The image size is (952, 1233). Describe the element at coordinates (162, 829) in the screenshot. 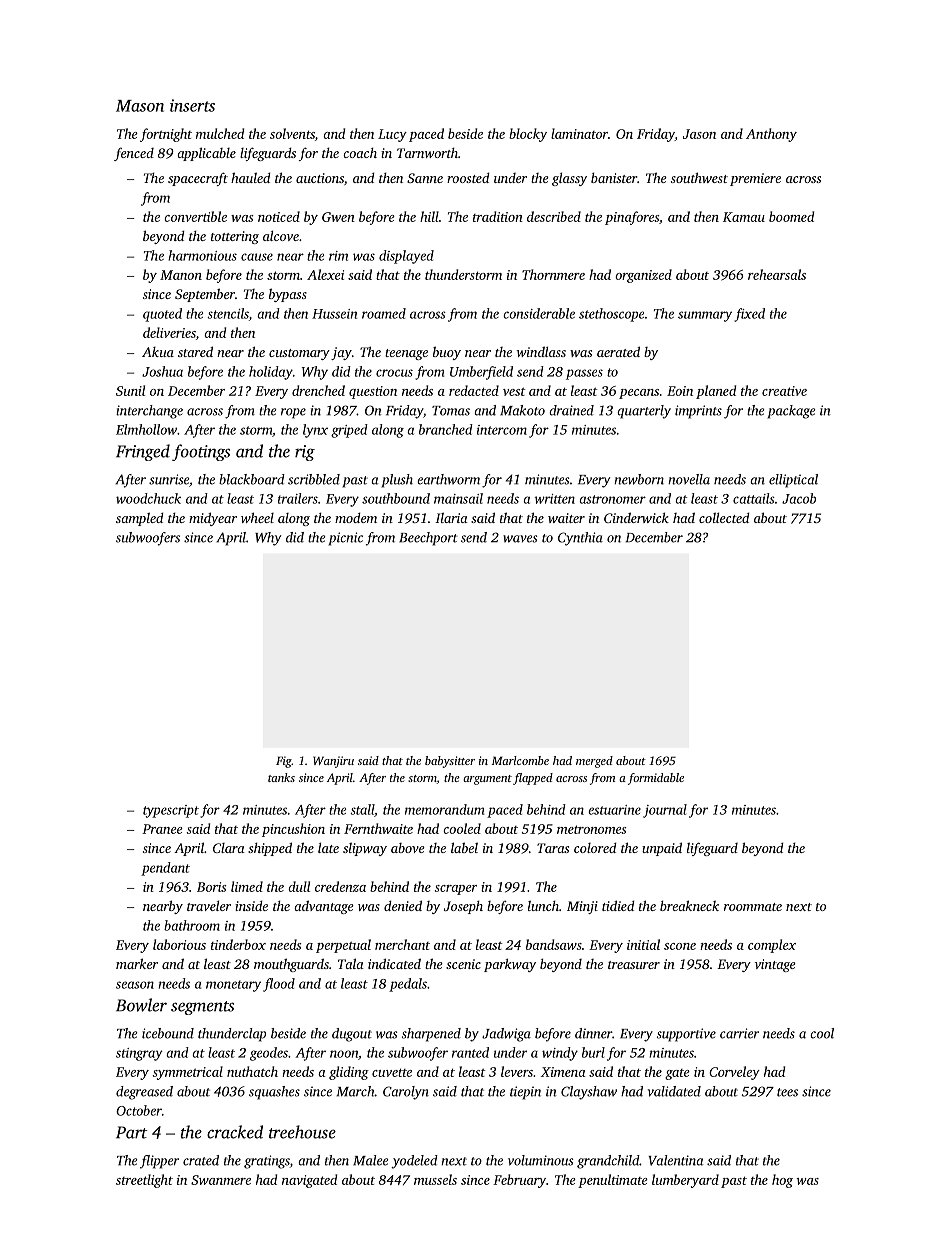

I see `Pranee` at that location.
